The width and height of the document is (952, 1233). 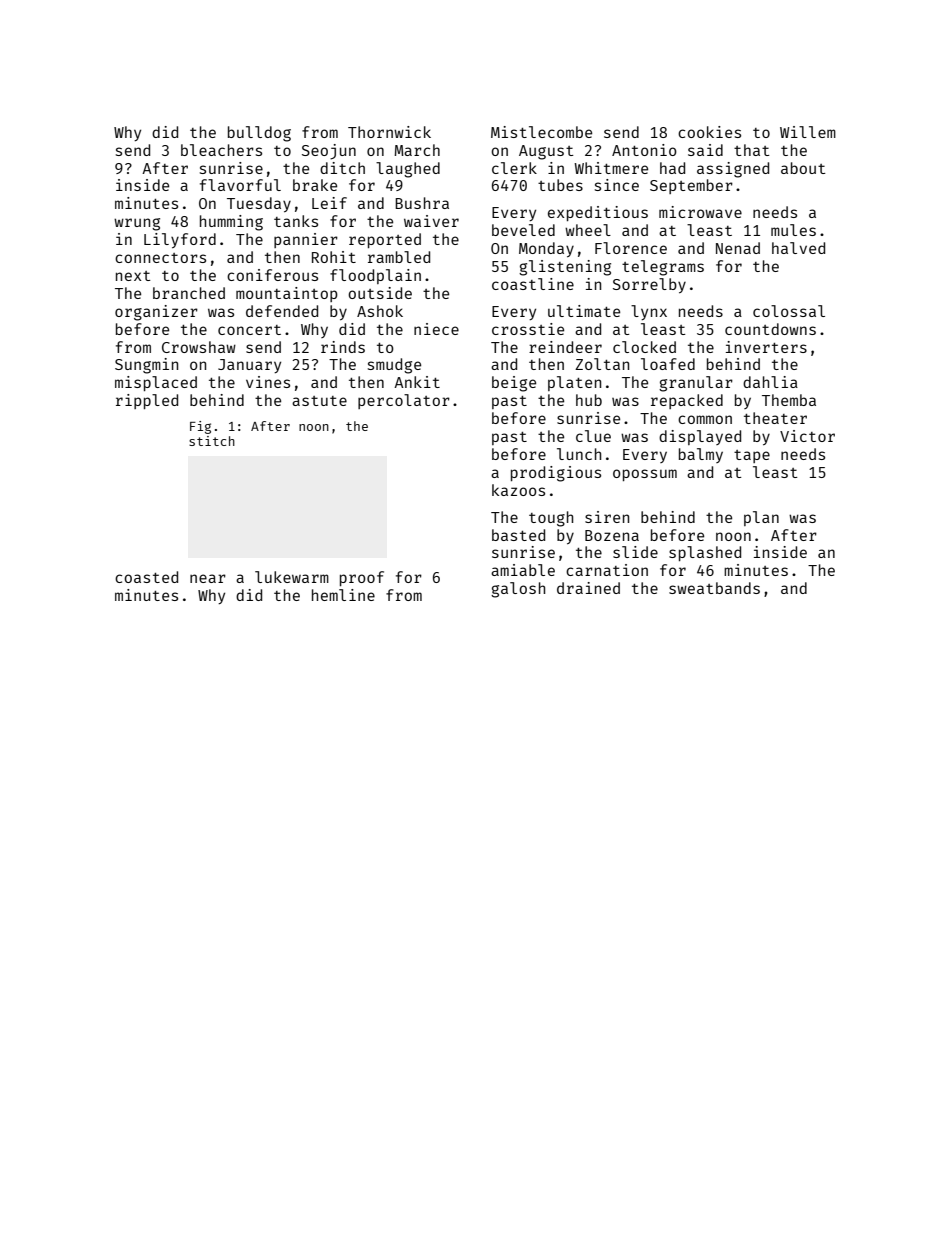 I want to click on plan, so click(x=761, y=518).
